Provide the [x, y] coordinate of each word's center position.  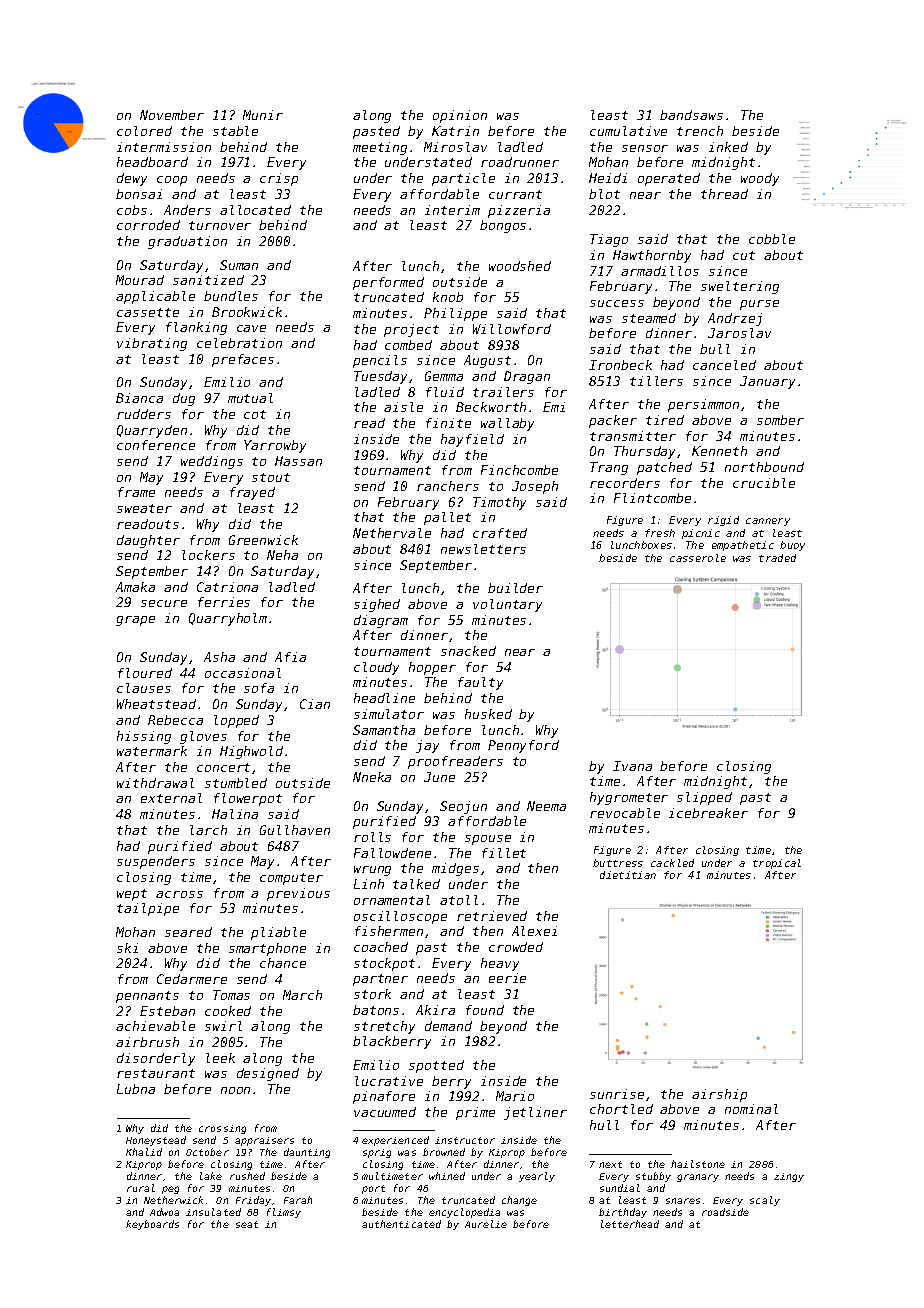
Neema [546, 806]
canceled [724, 365]
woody [760, 179]
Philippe [455, 314]
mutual [250, 398]
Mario [515, 1096]
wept [132, 895]
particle [463, 179]
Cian [315, 704]
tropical [777, 864]
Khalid [144, 1152]
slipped [704, 798]
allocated [255, 210]
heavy [500, 964]
